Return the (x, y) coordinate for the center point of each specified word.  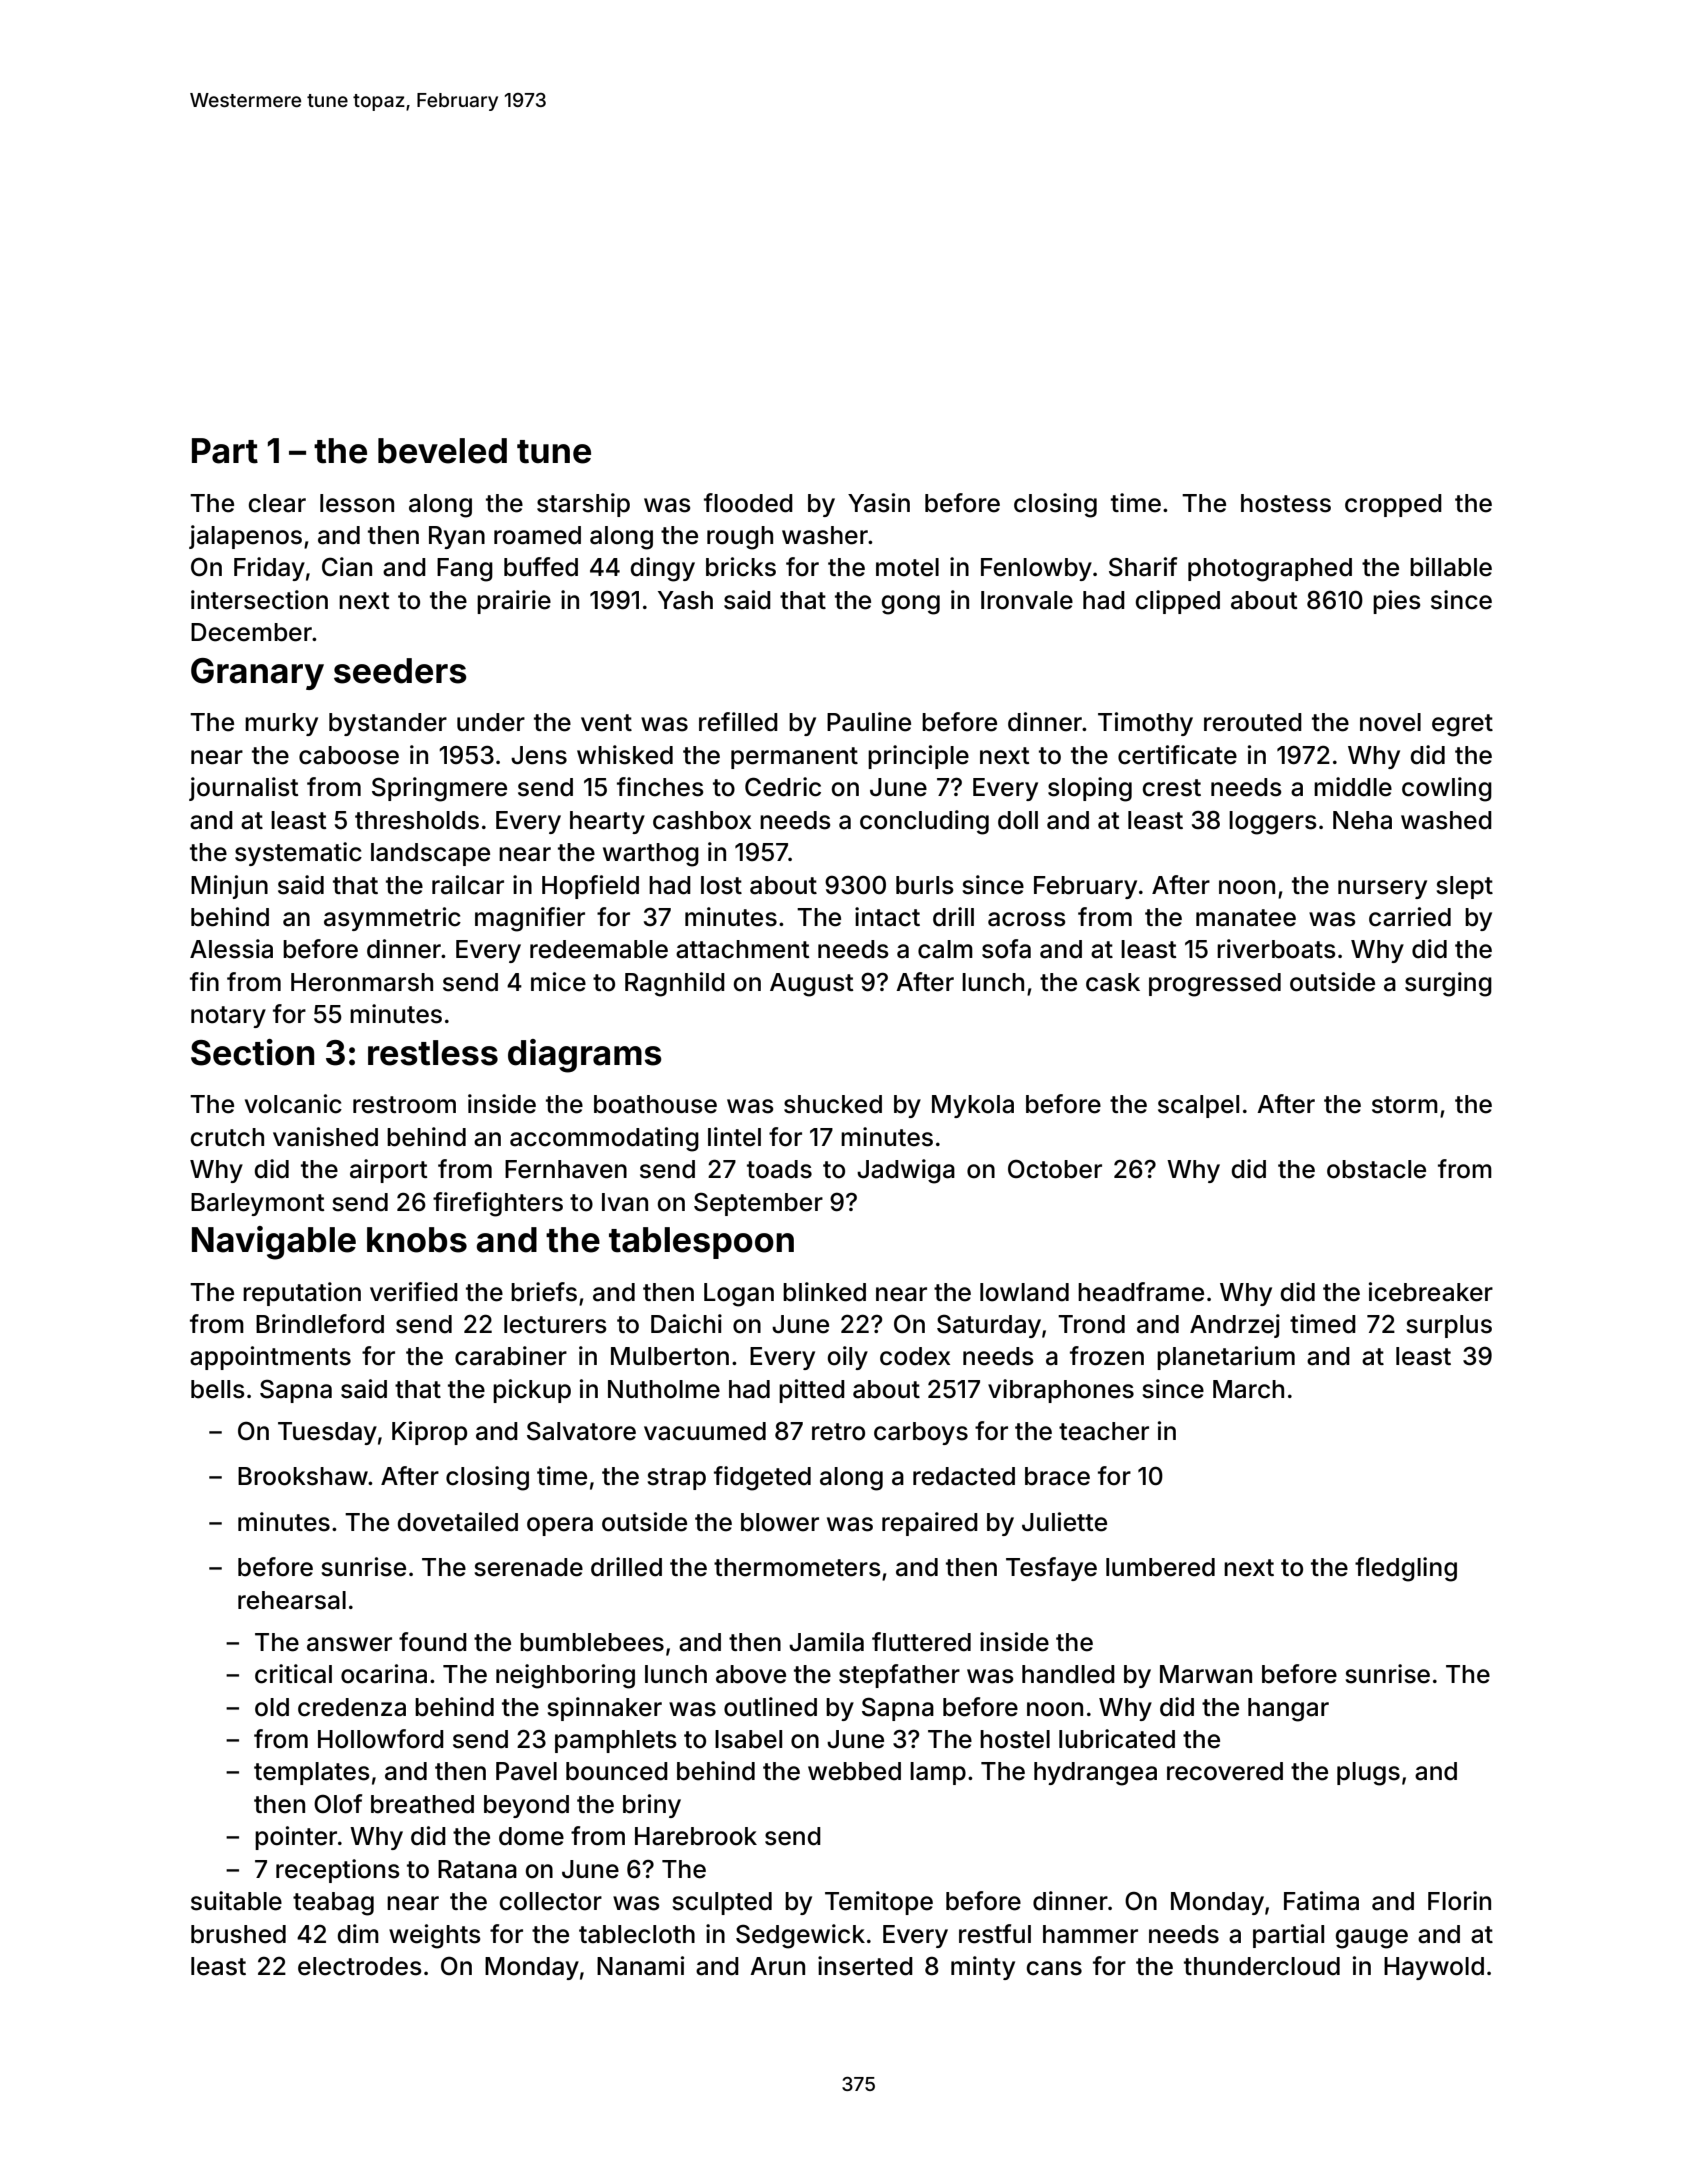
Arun (777, 1966)
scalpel (1198, 1106)
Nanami (640, 1966)
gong (910, 605)
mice (558, 982)
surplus (1449, 1326)
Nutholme (664, 1389)
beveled (442, 451)
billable (1451, 567)
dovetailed (457, 1522)
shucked (833, 1104)
